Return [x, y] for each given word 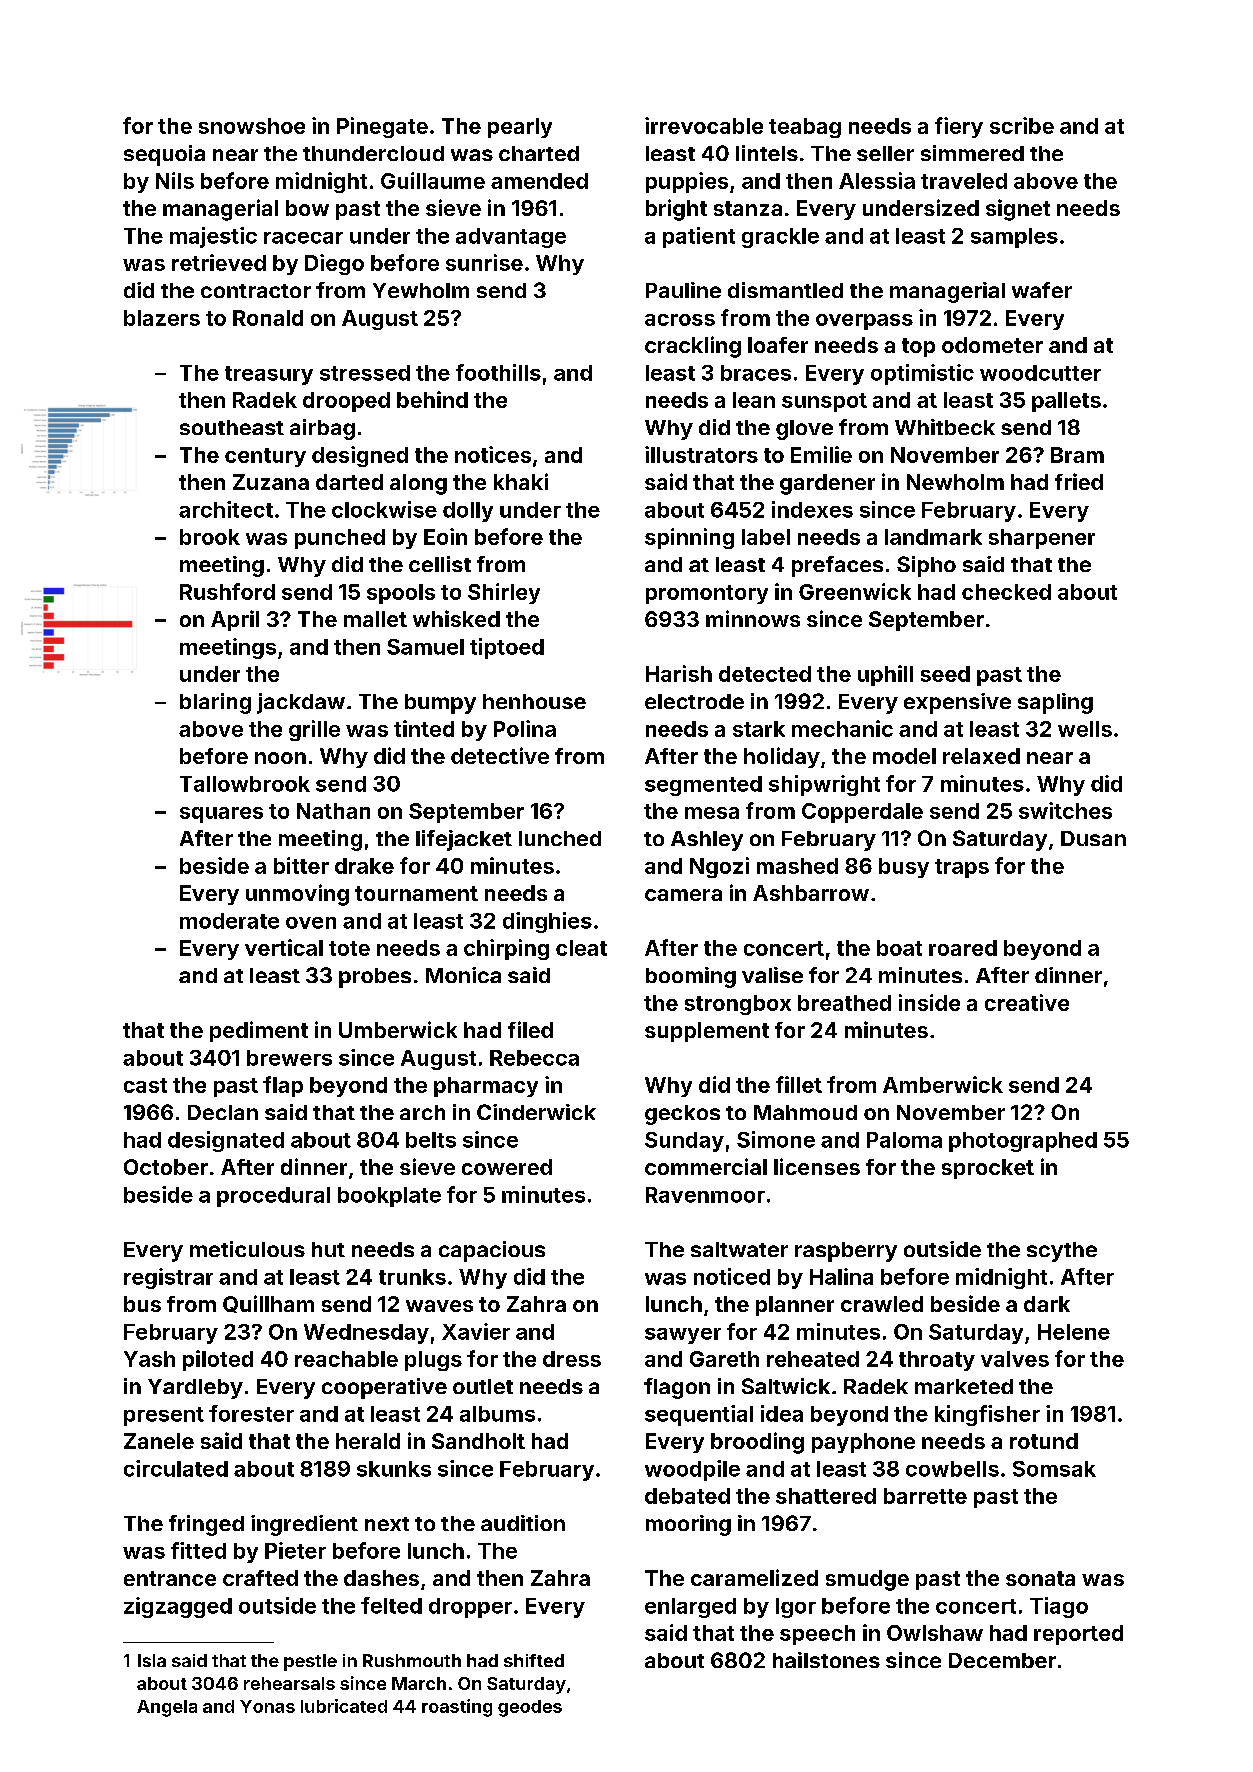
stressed [365, 373]
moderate [229, 921]
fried [1079, 481]
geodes [530, 1708]
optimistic [922, 374]
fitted [198, 1550]
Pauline [683, 290]
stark [759, 729]
